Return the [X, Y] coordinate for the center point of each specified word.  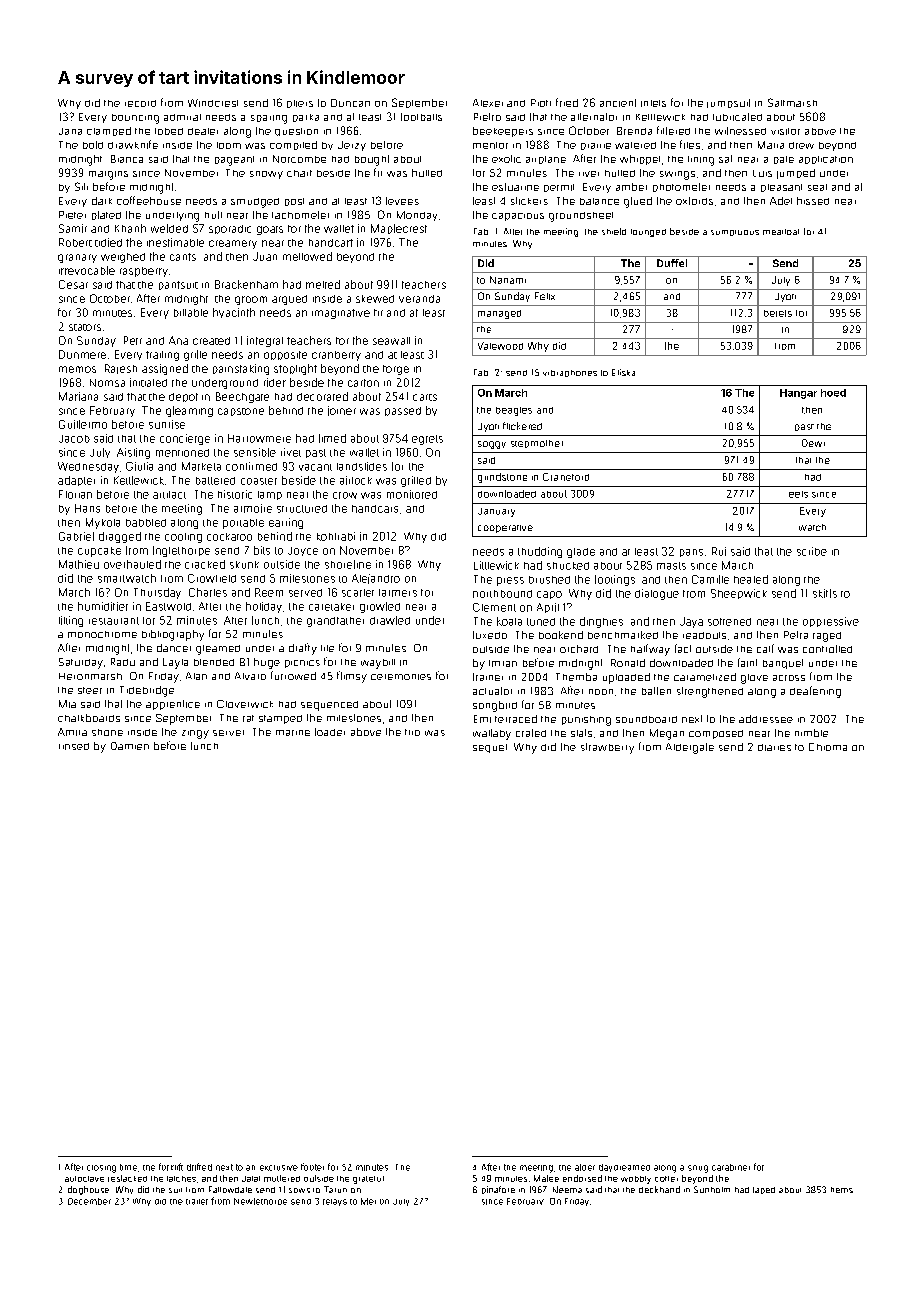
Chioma [828, 747]
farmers [398, 593]
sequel [490, 748]
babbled [146, 523]
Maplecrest [399, 229]
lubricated [737, 117]
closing [101, 1169]
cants [183, 257]
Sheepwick [739, 594]
